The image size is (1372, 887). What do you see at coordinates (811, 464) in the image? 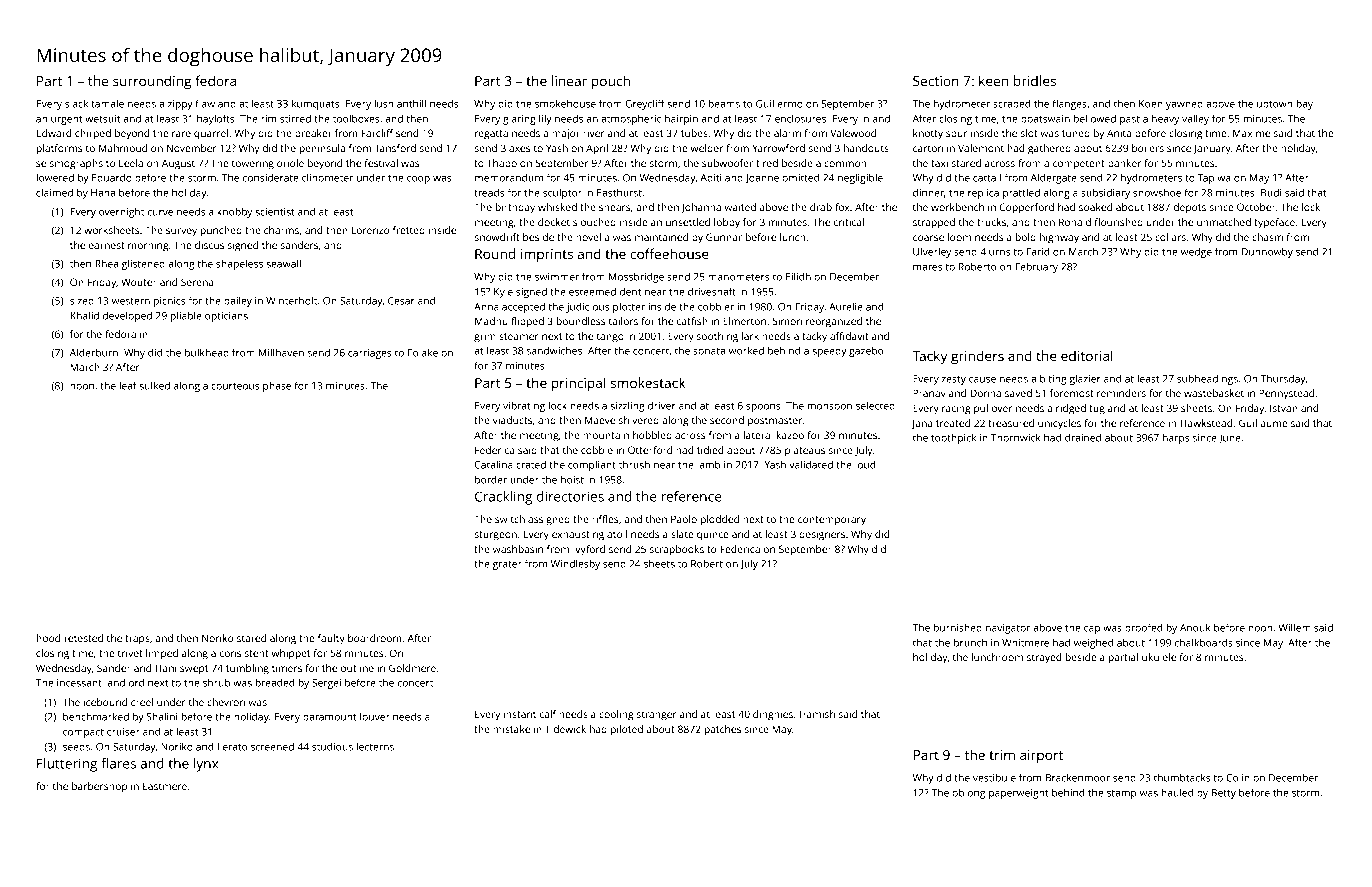
I see `validated` at bounding box center [811, 464].
